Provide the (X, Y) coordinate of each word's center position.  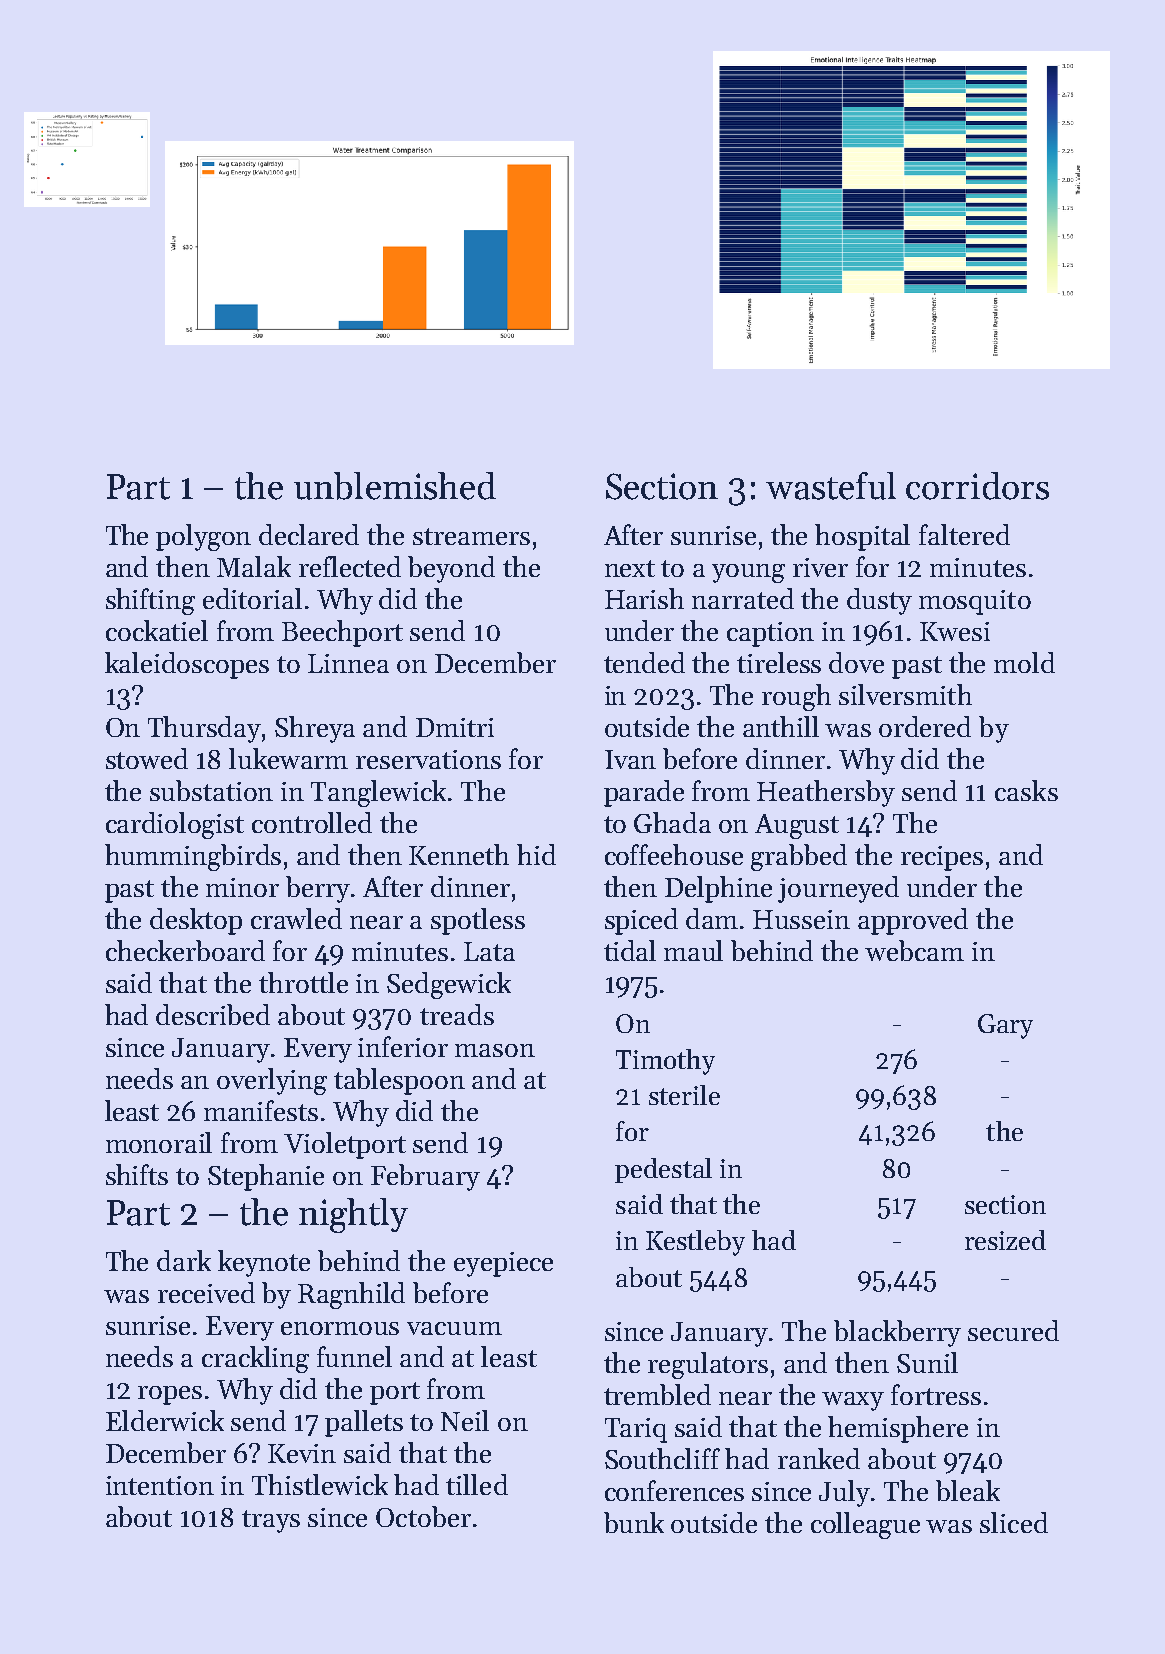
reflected (350, 566)
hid (536, 854)
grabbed (799, 857)
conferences (674, 1490)
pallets (364, 1423)
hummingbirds (193, 857)
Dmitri (455, 727)
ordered (925, 726)
